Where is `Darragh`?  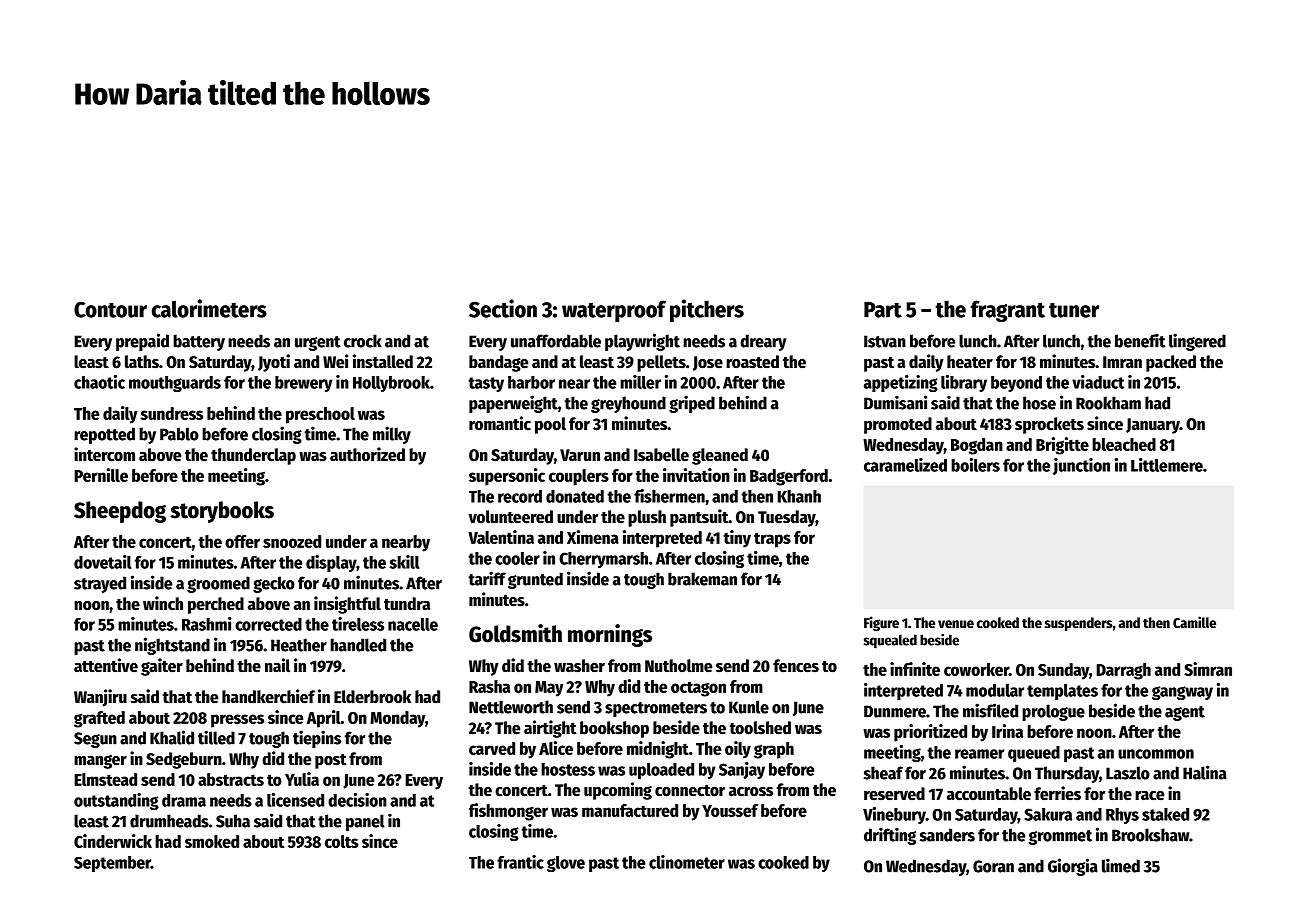 Darragh is located at coordinates (1123, 671).
